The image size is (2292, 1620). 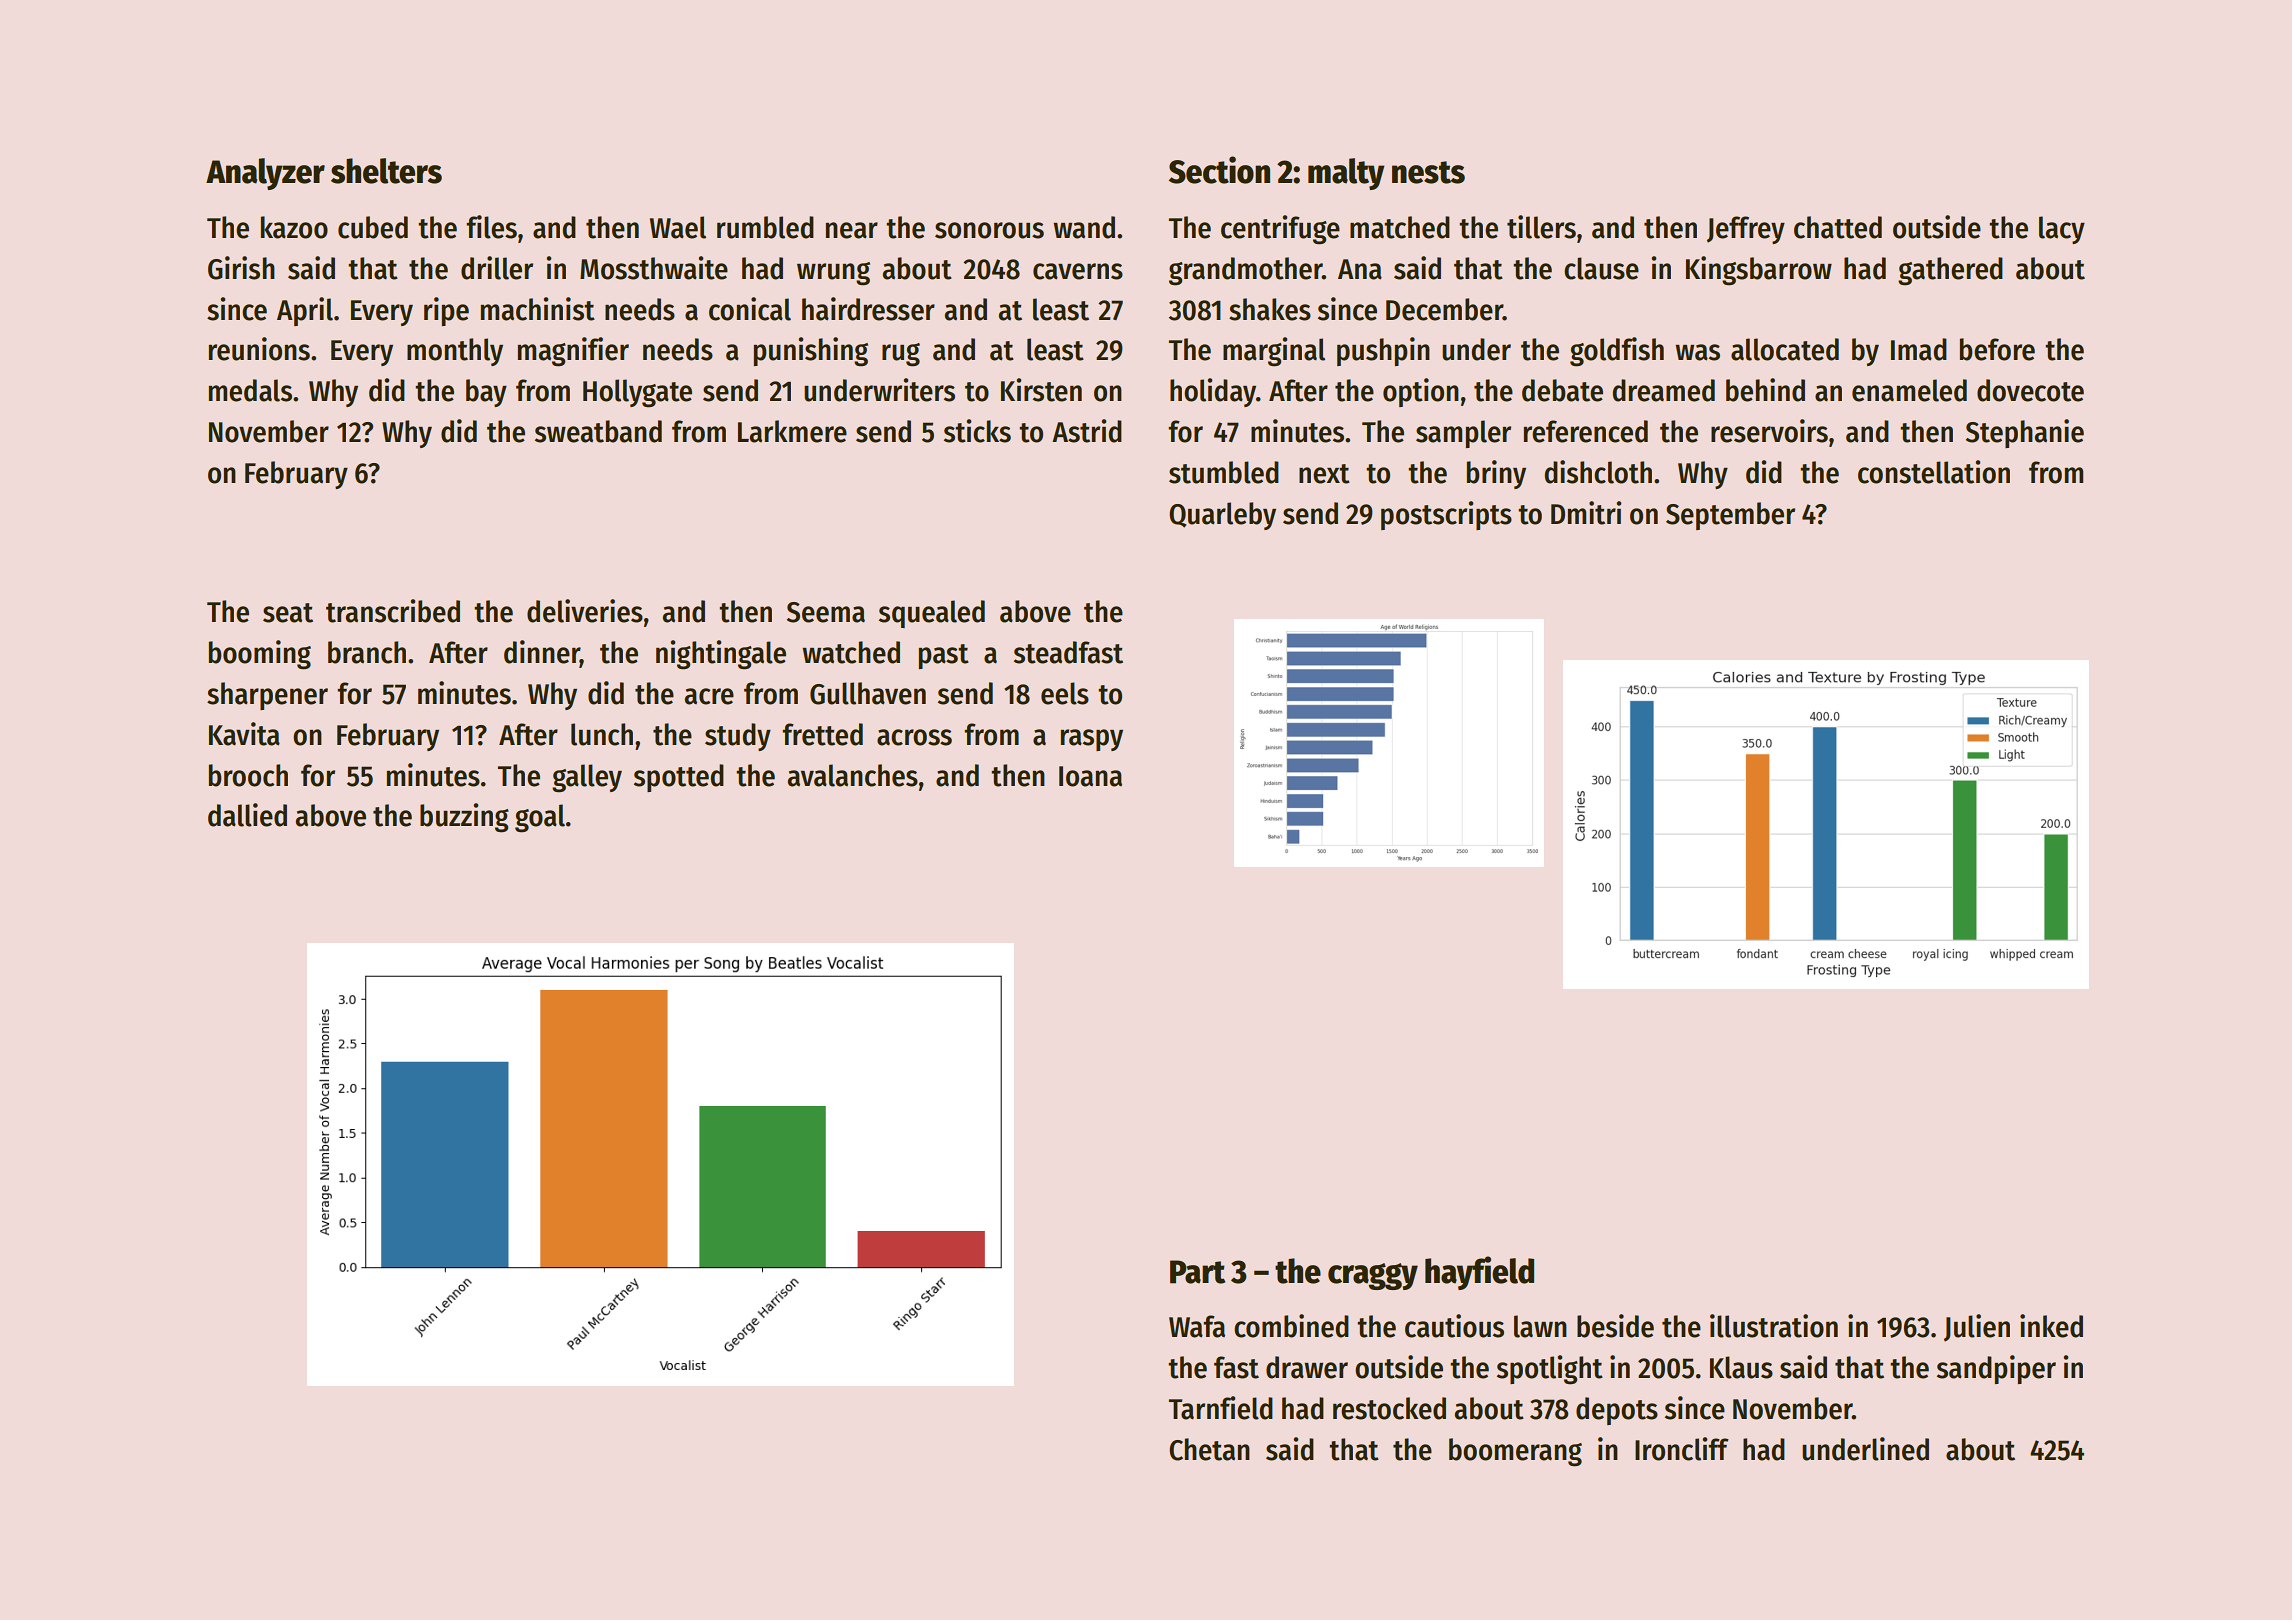 What do you see at coordinates (1221, 1408) in the image?
I see `Tarnfield` at bounding box center [1221, 1408].
